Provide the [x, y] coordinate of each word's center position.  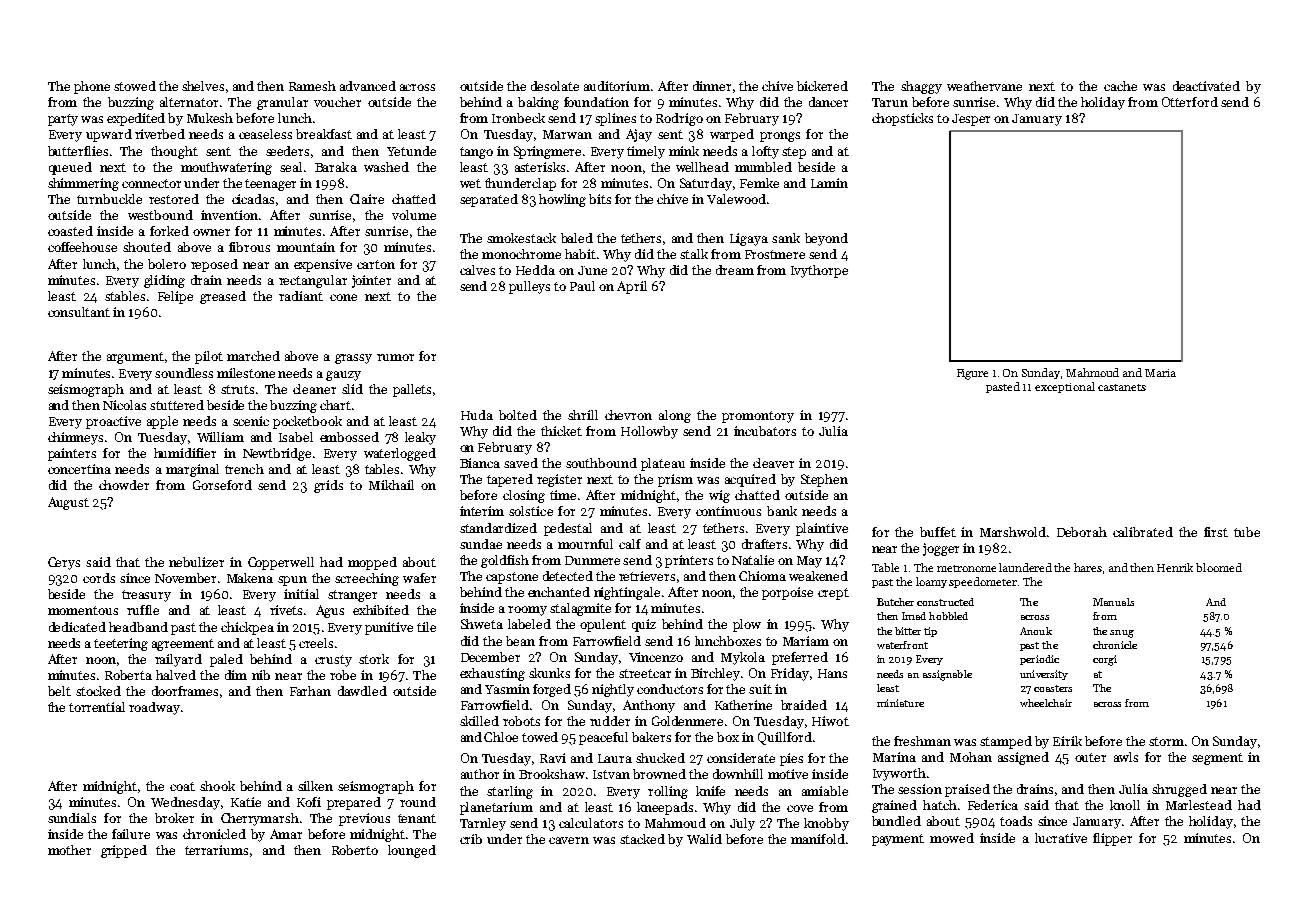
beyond [826, 239]
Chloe [501, 737]
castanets [1122, 387]
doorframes [185, 691]
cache [1120, 86]
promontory [758, 417]
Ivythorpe [819, 271]
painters [72, 454]
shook [217, 786]
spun [292, 581]
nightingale [627, 593]
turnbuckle [109, 199]
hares [1088, 567]
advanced [368, 86]
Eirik [1067, 741]
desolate [555, 86]
